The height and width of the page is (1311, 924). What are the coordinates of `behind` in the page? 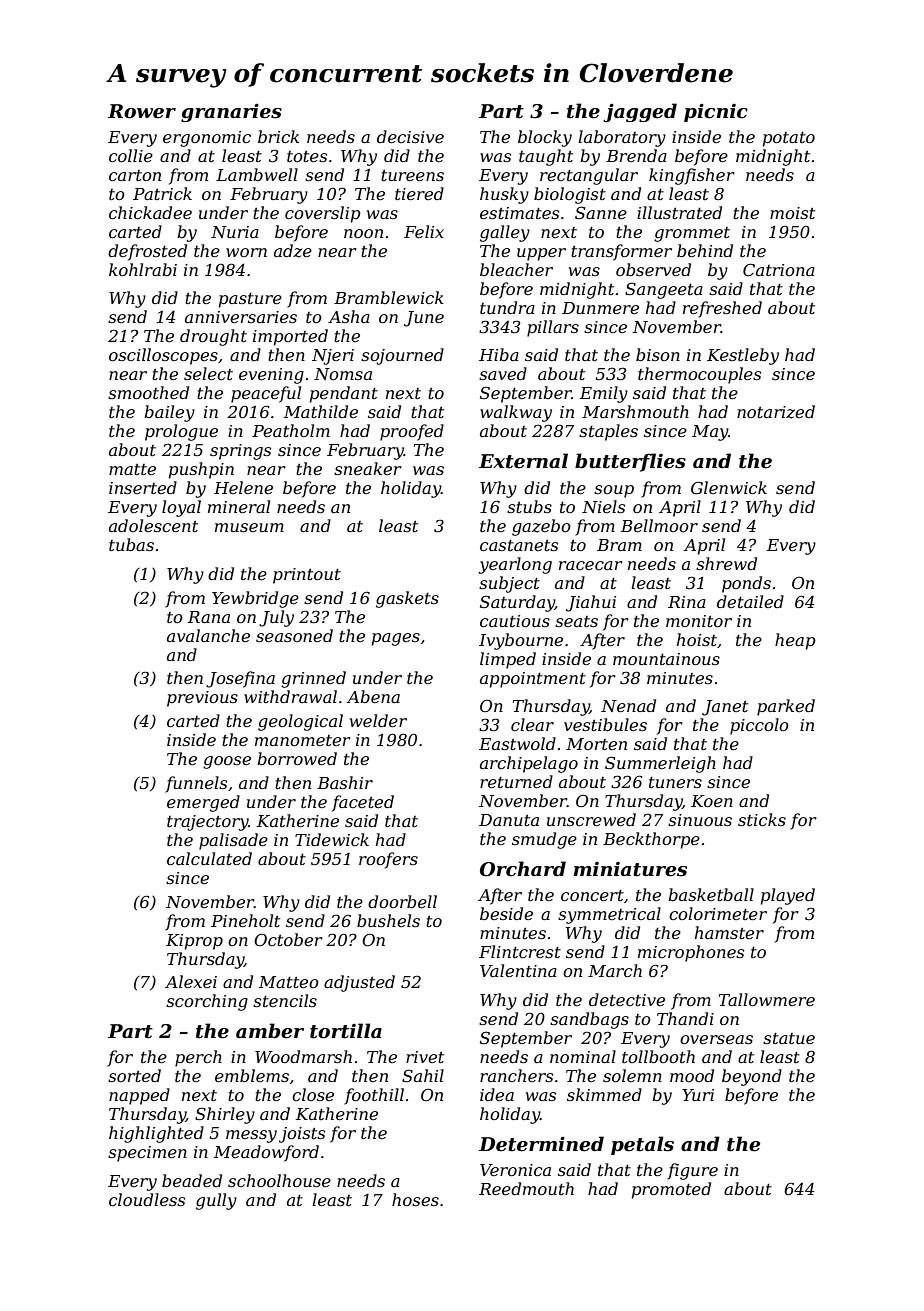 It's located at (705, 250).
